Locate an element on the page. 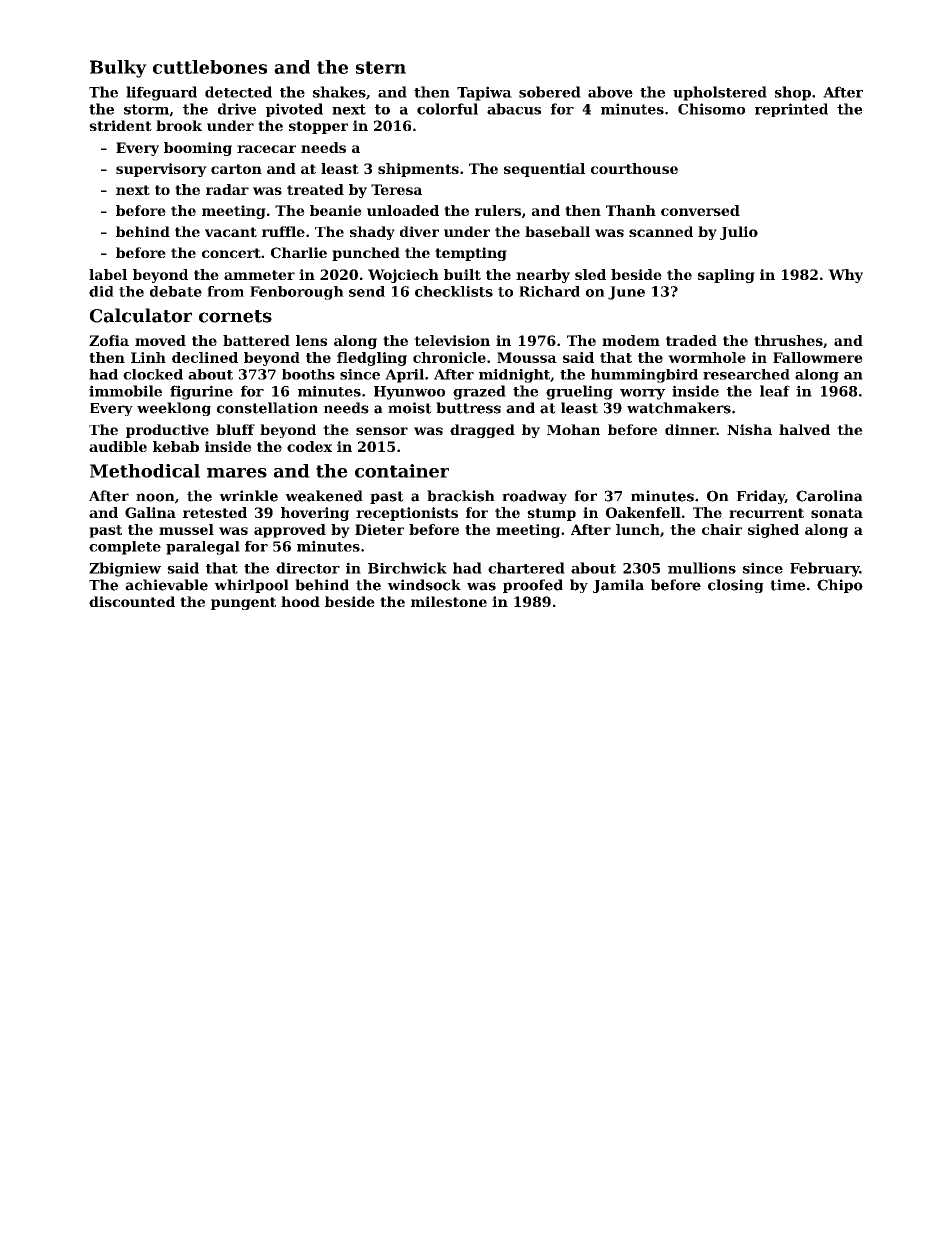 Image resolution: width=952 pixels, height=1233 pixels. Methodical is located at coordinates (145, 471).
